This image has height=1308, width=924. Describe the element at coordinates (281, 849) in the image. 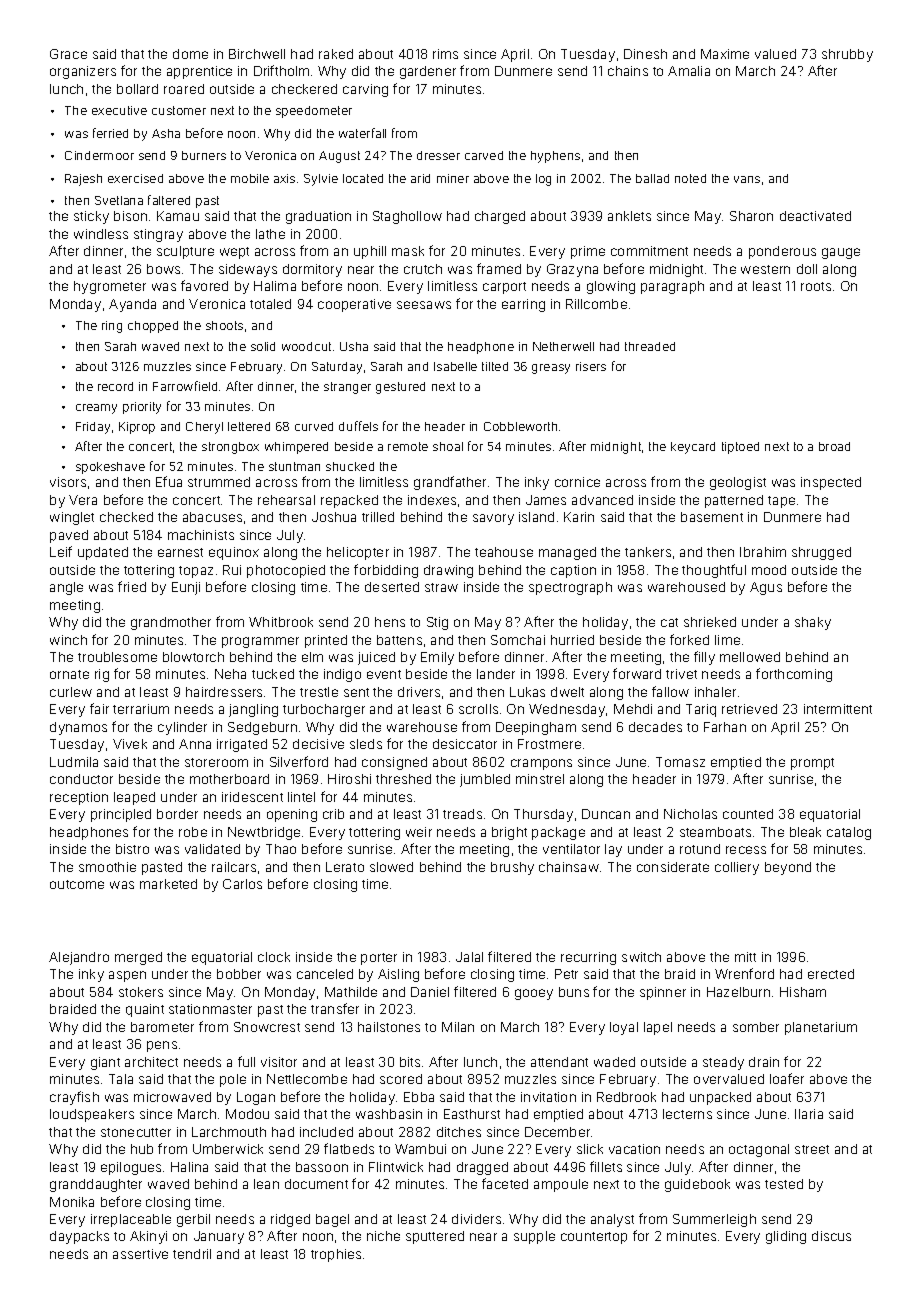

I see `Thao` at that location.
